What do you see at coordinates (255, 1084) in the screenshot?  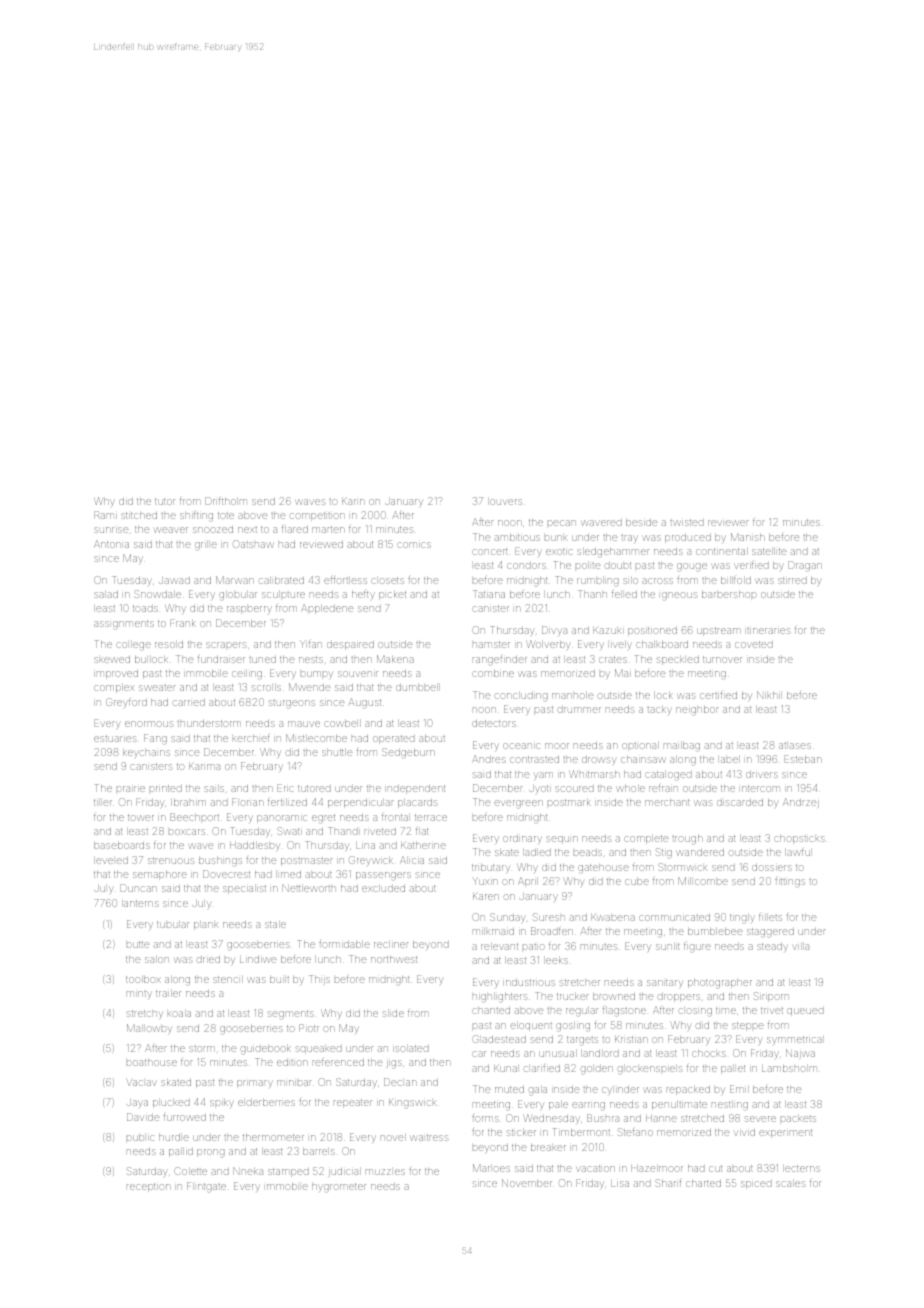 I see `primary` at bounding box center [255, 1084].
